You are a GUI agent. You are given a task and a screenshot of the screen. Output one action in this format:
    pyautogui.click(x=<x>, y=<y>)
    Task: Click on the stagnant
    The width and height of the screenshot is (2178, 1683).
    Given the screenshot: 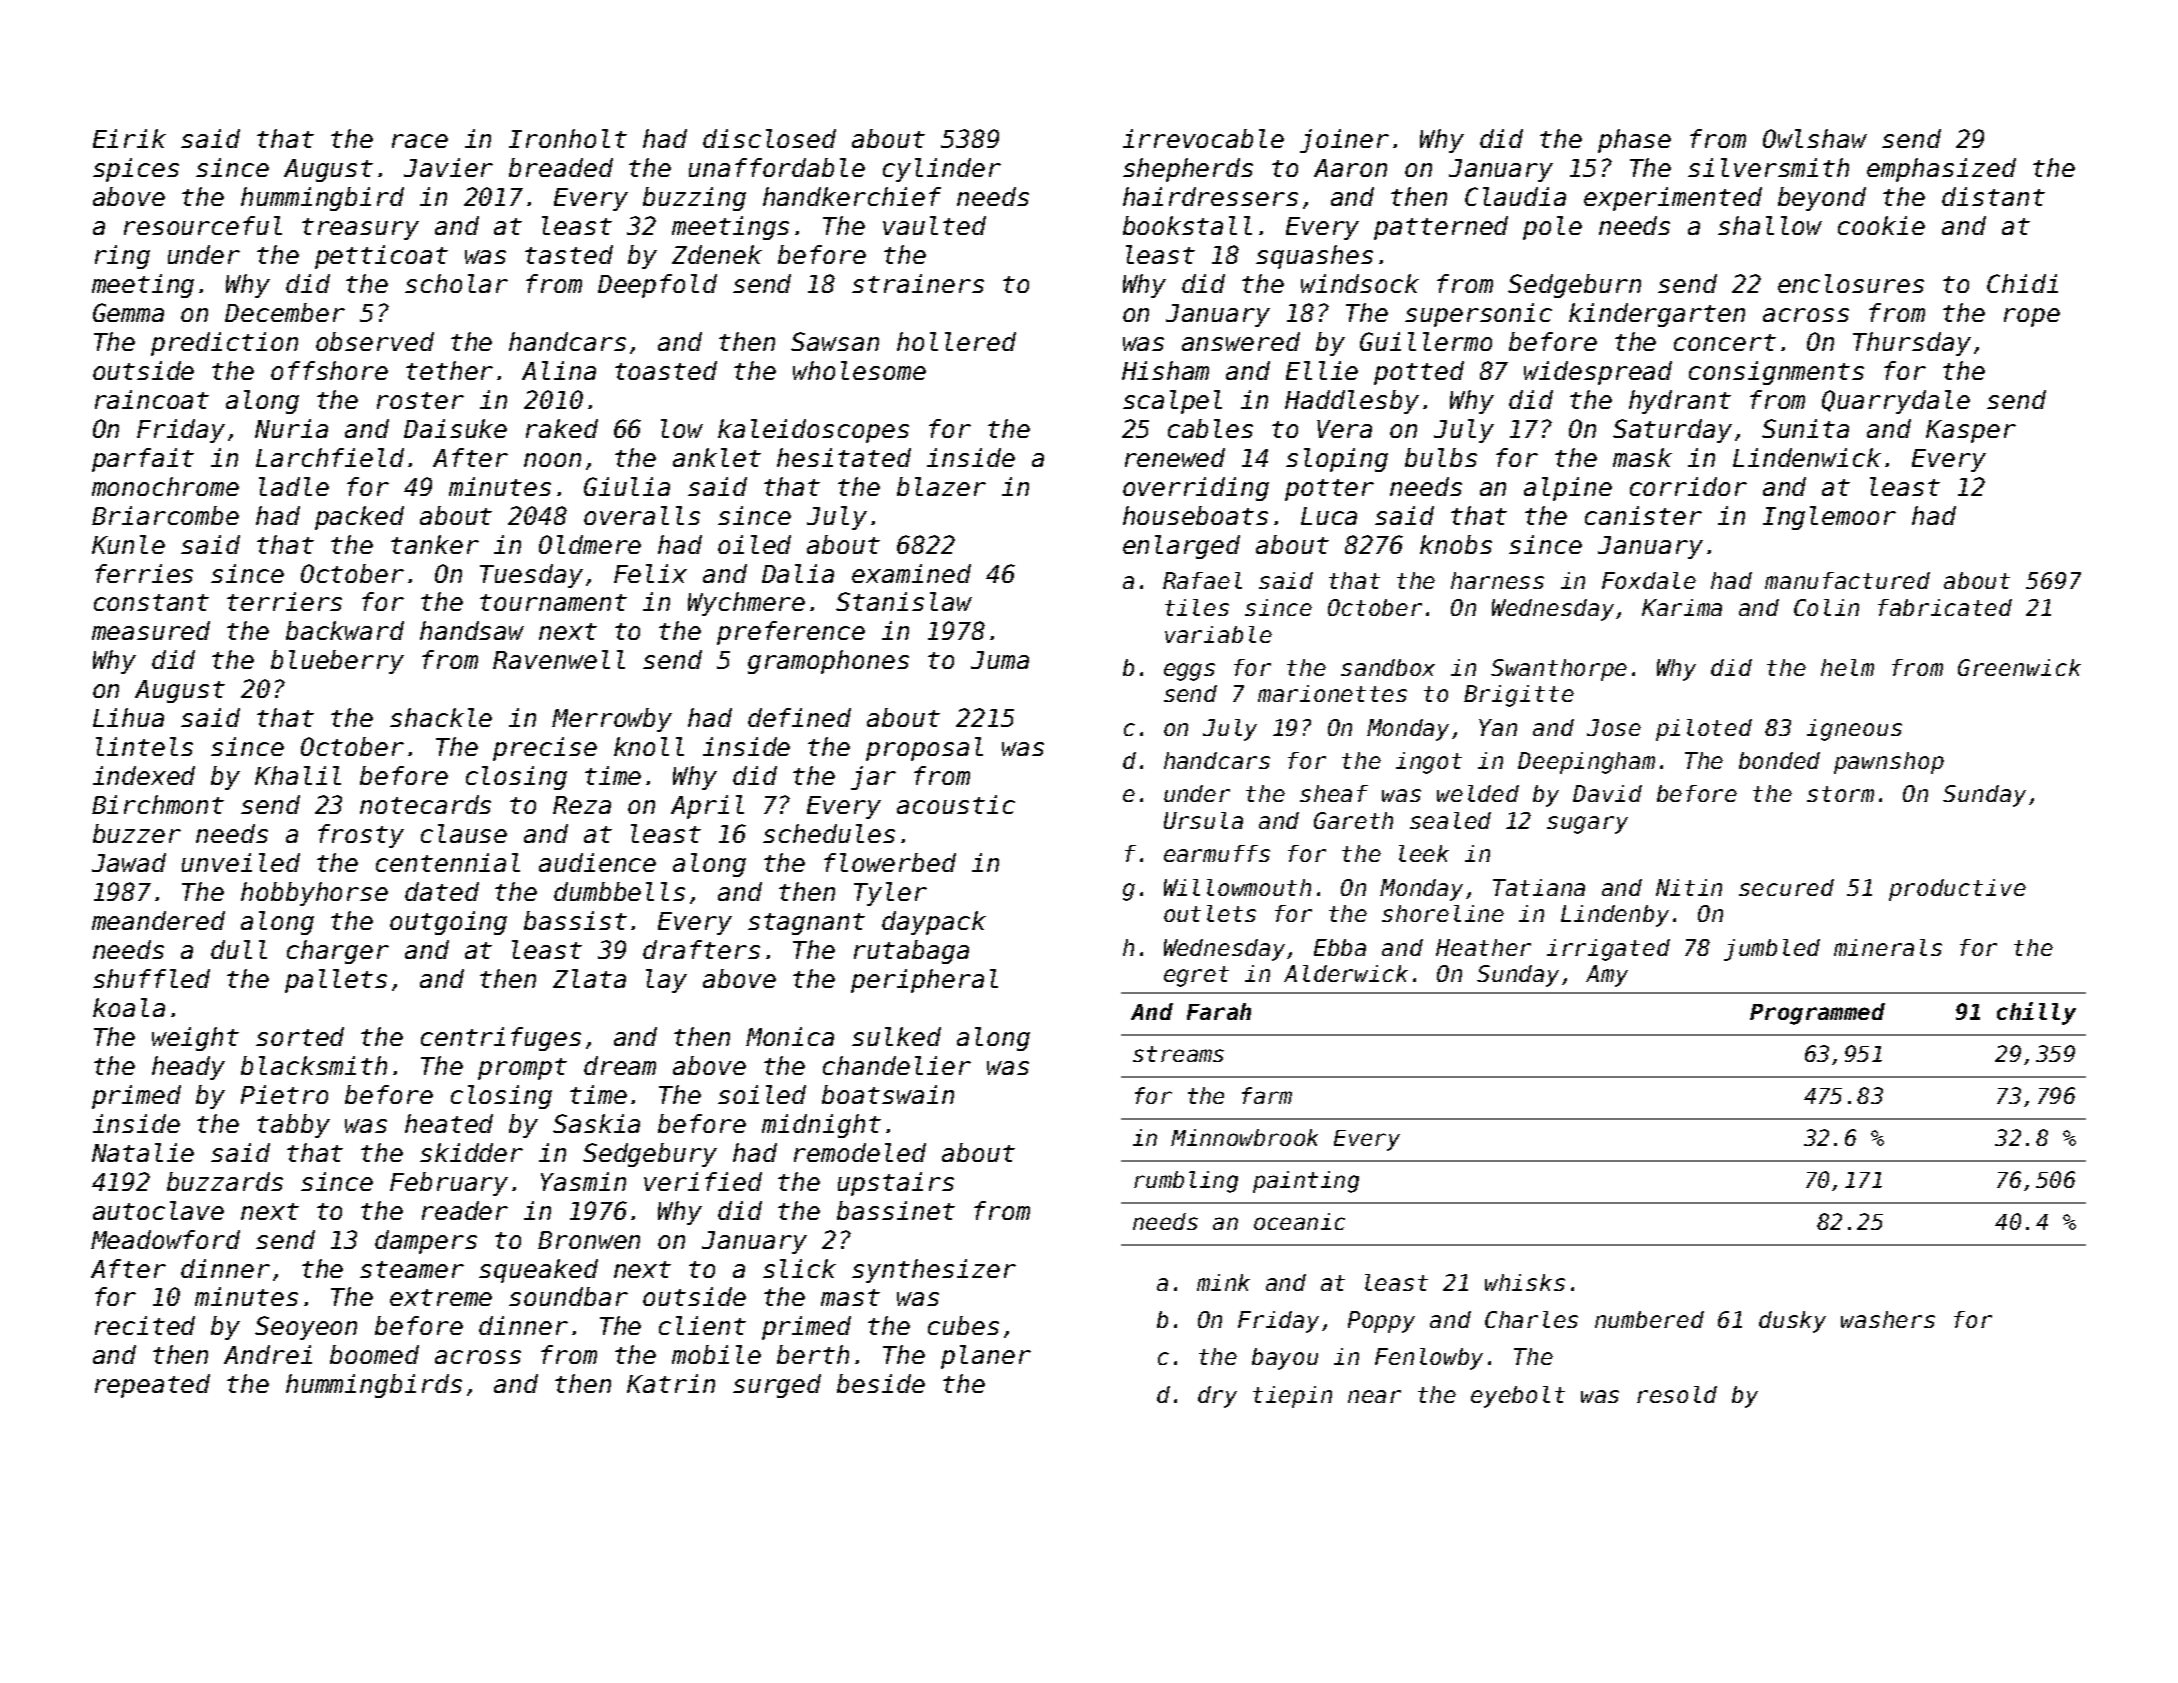 What is the action you would take?
    pyautogui.click(x=806, y=924)
